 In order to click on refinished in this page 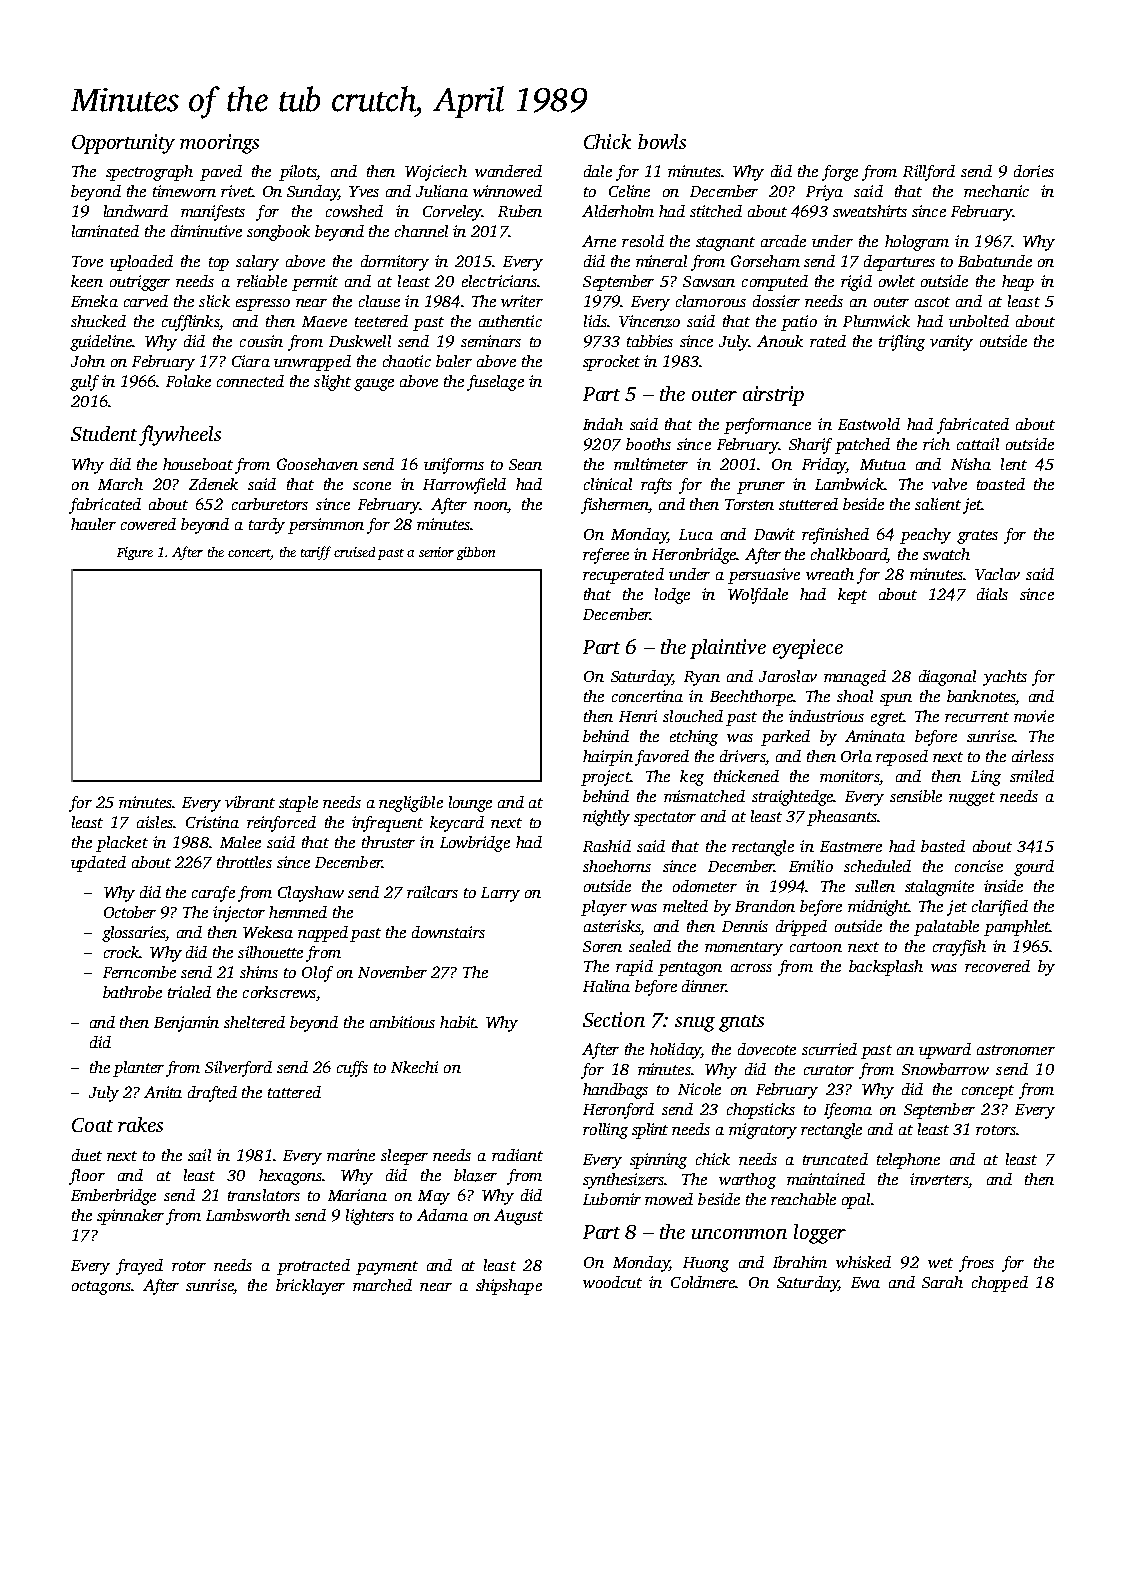, I will do `click(835, 536)`.
